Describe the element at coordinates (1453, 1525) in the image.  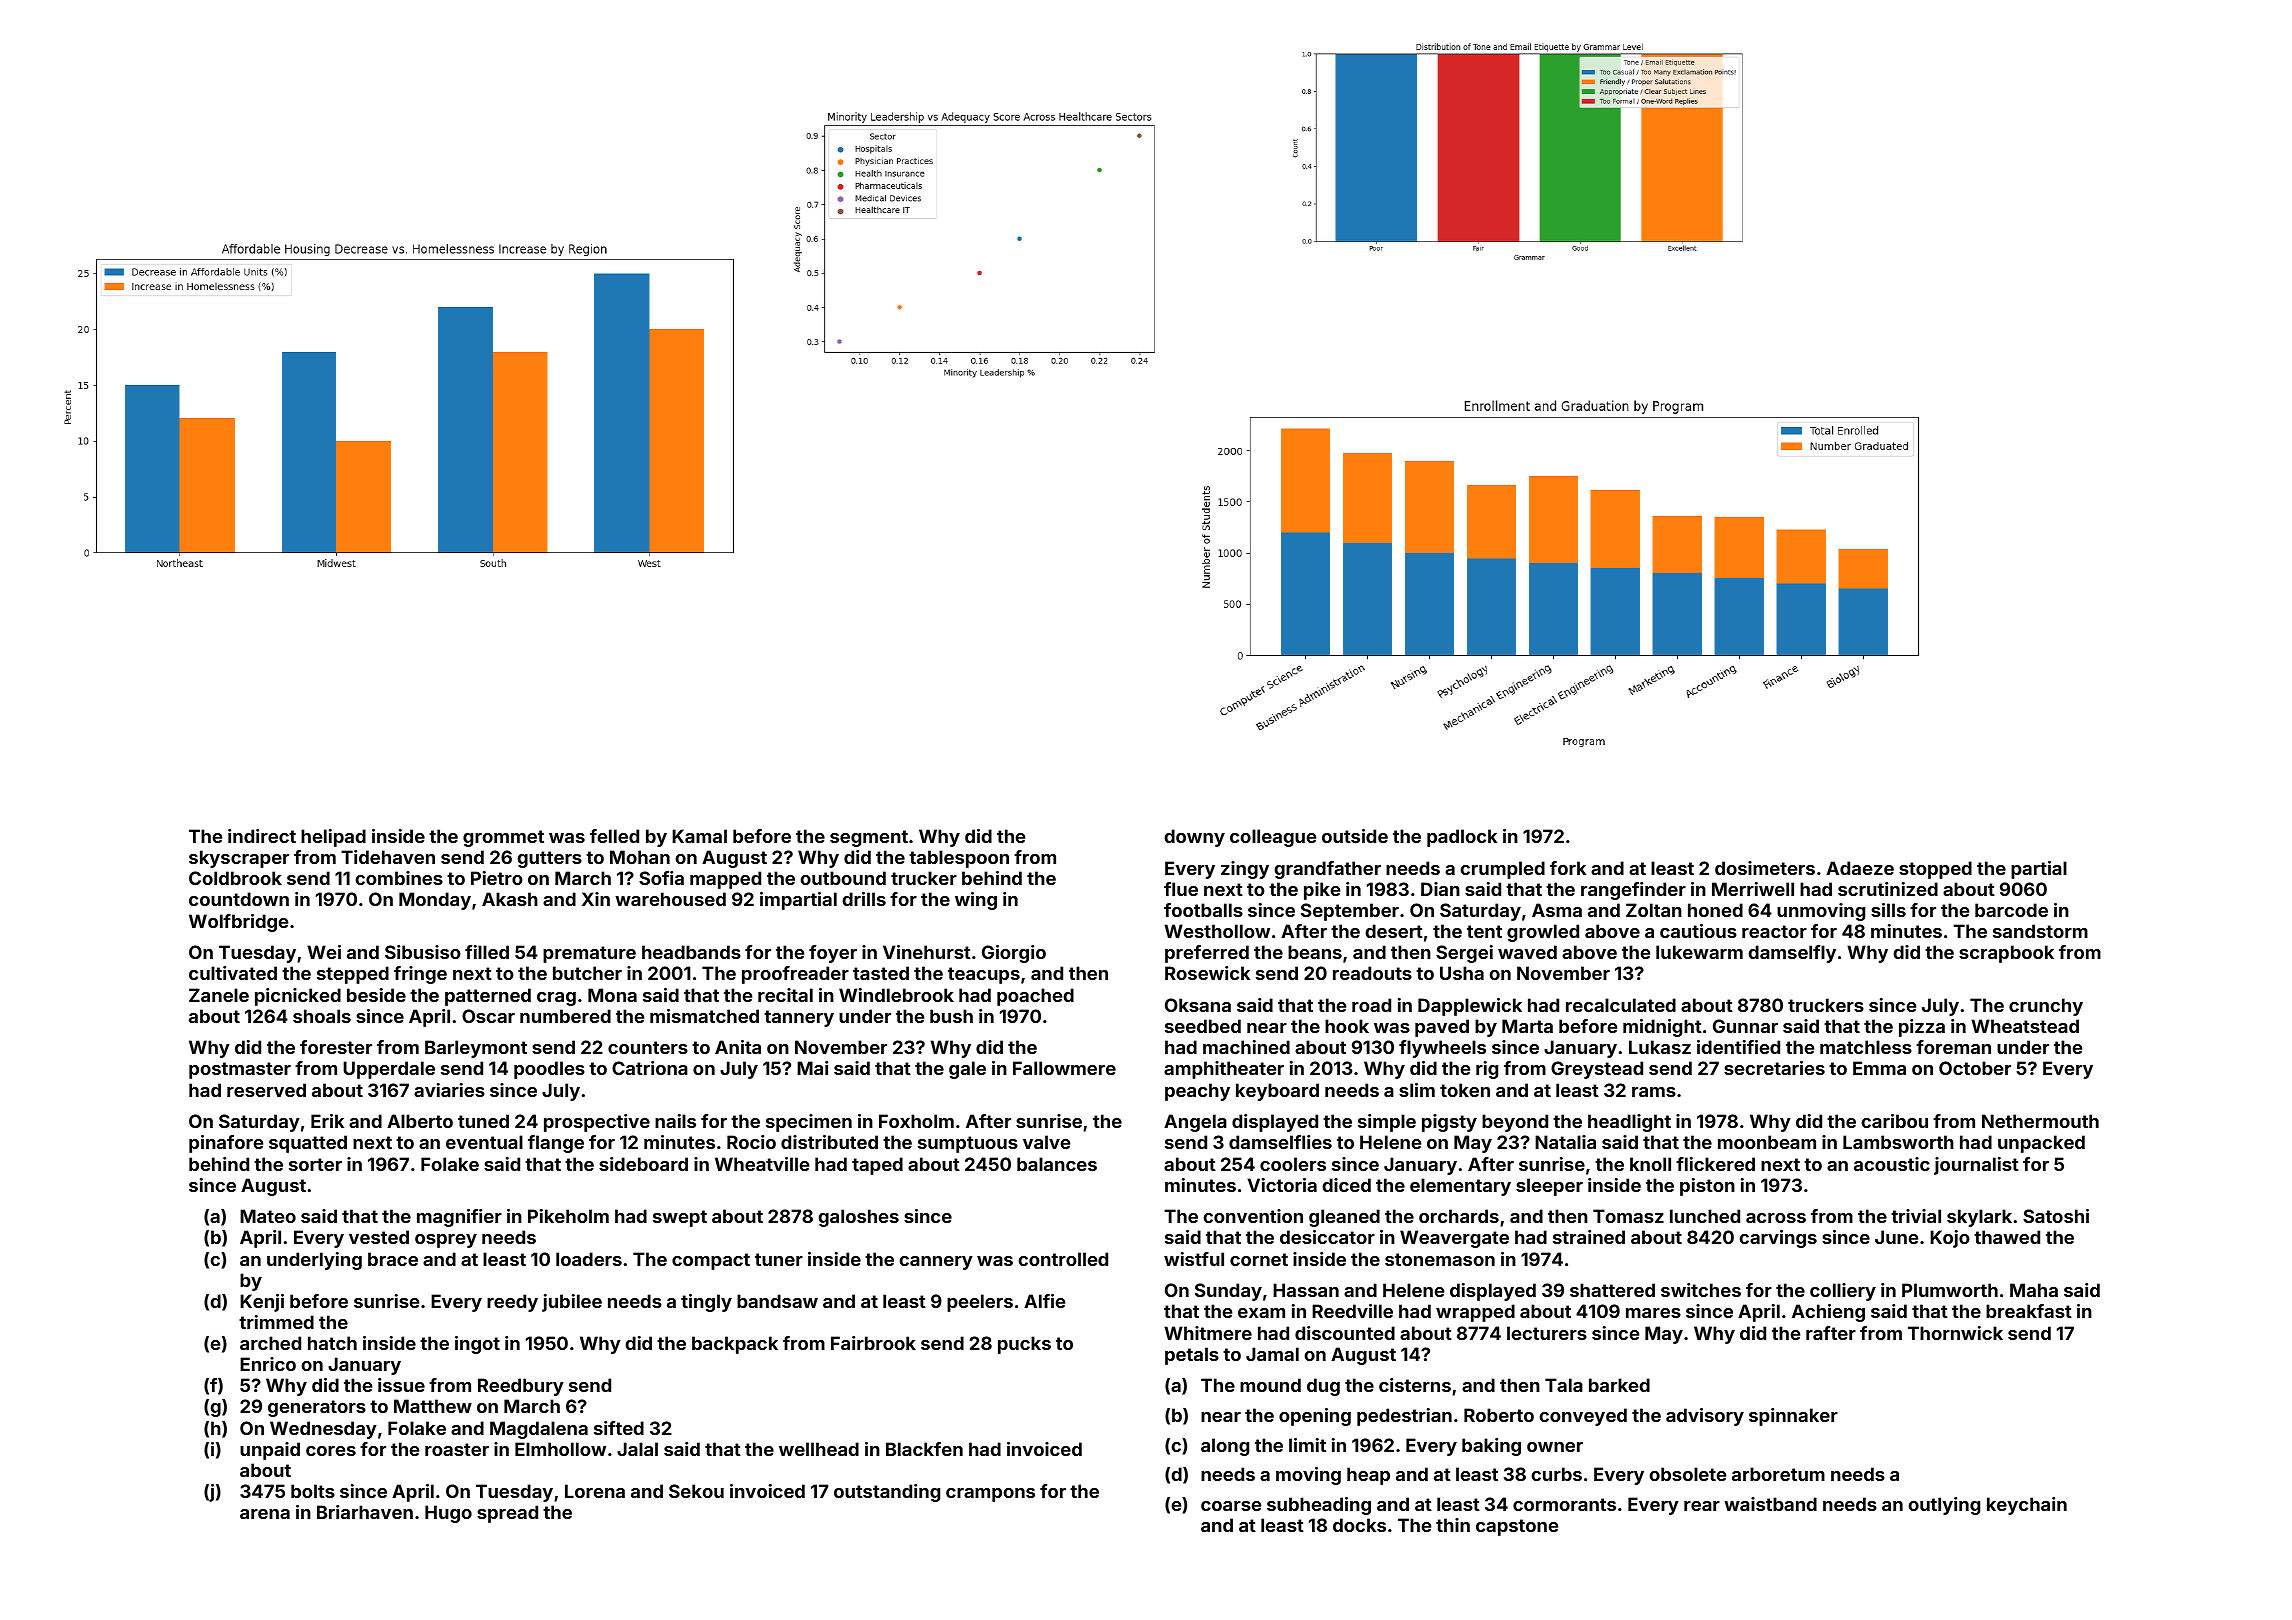
I see `thin` at that location.
